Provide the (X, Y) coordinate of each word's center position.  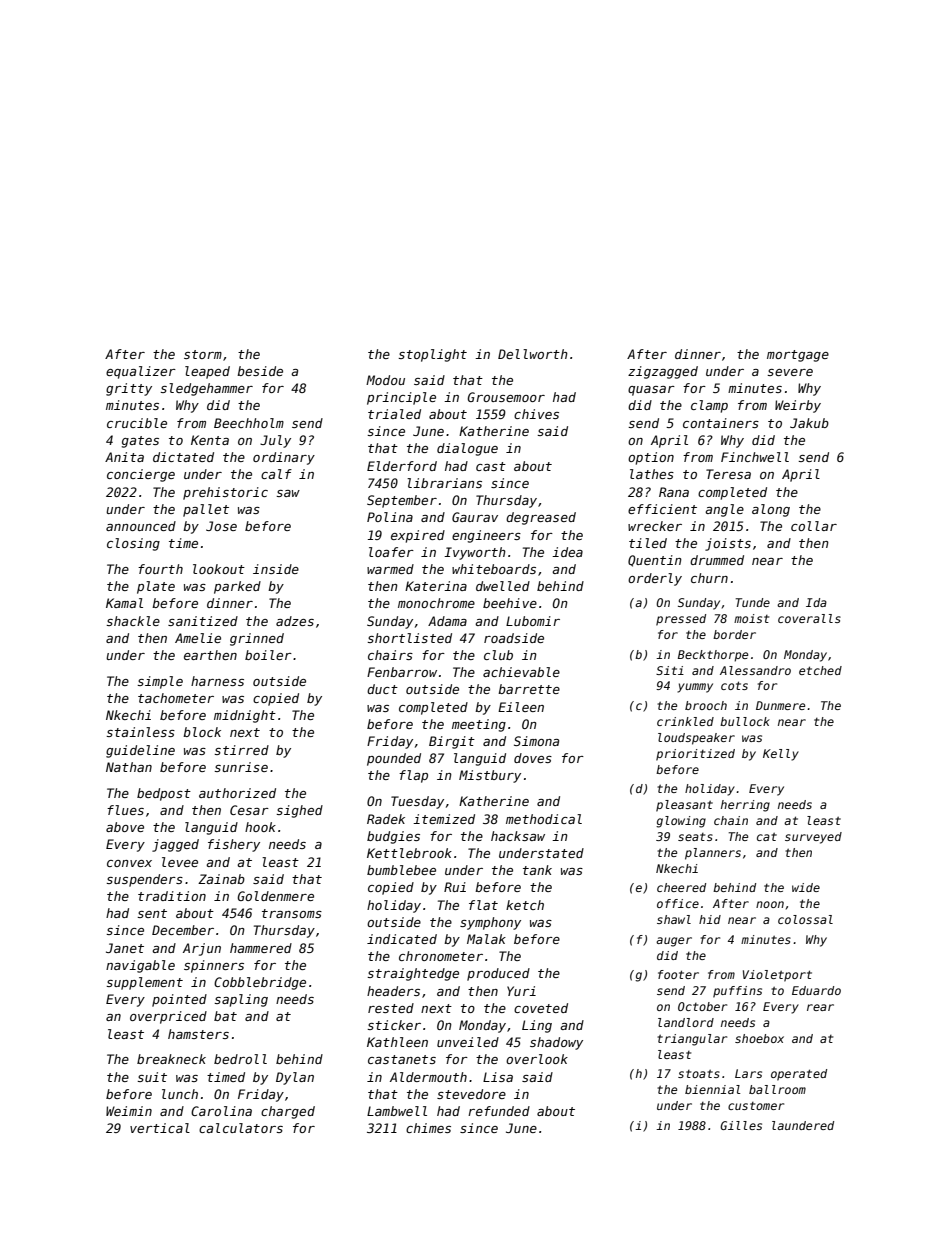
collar (814, 526)
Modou (385, 380)
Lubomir (533, 621)
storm (203, 354)
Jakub (809, 423)
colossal (805, 919)
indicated (402, 939)
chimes (428, 1128)
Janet (125, 948)
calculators (241, 1128)
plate (156, 587)
